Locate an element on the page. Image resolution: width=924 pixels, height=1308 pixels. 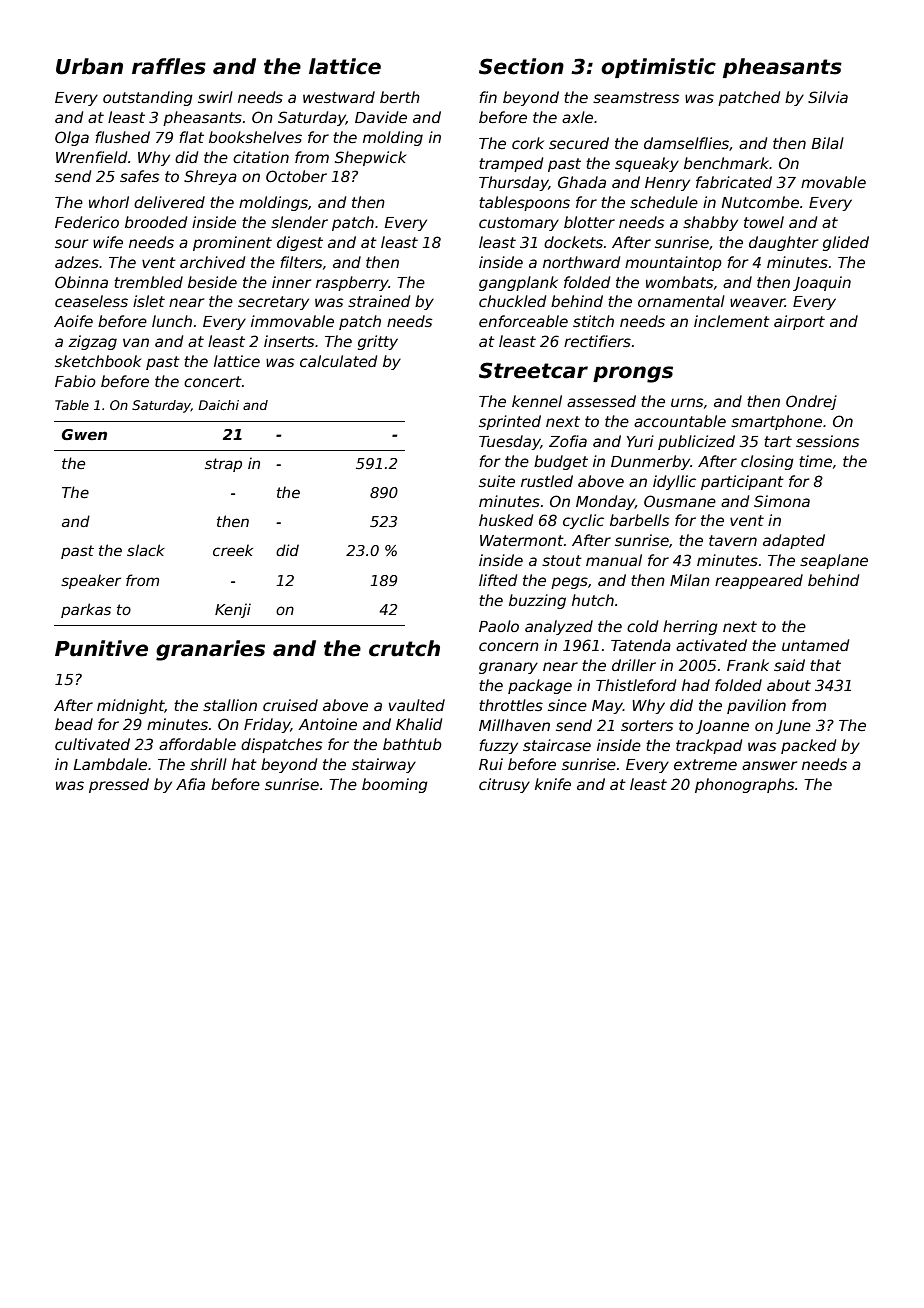
Urban is located at coordinates (89, 66).
